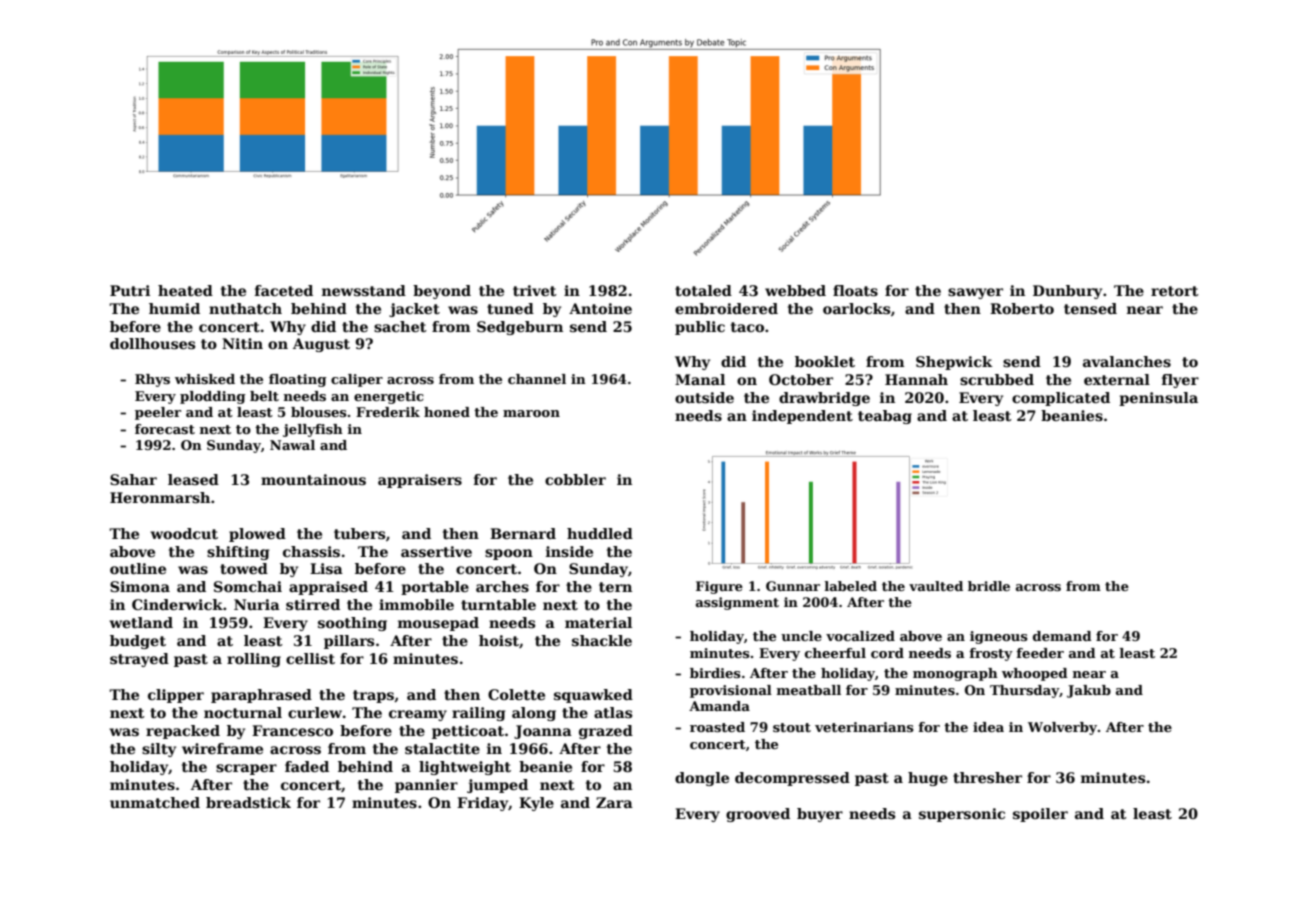 This screenshot has height=924, width=1308. I want to click on Rhys, so click(152, 380).
